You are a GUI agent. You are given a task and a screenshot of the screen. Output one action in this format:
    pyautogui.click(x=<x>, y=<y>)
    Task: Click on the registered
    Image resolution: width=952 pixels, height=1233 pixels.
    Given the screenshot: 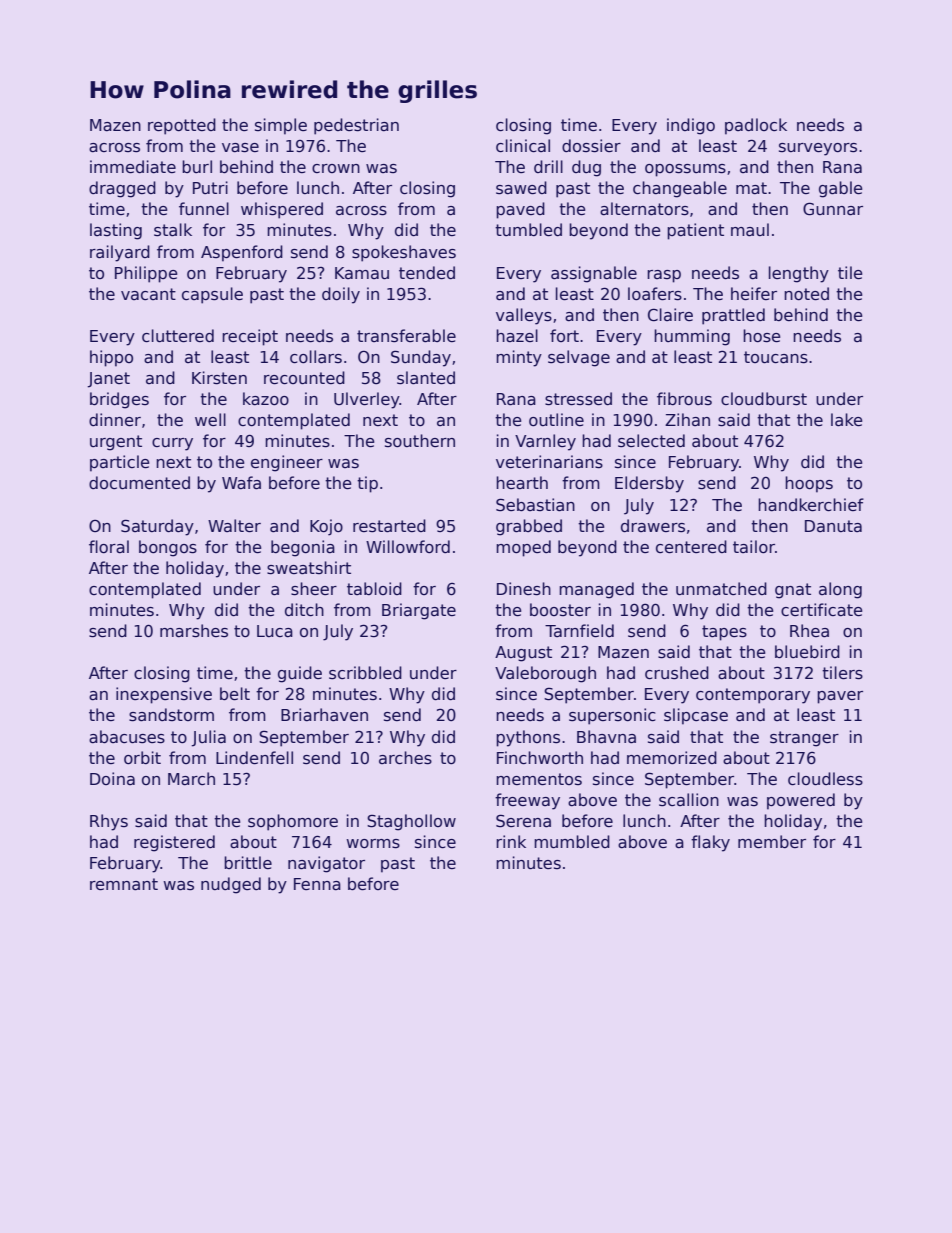 What is the action you would take?
    pyautogui.click(x=174, y=843)
